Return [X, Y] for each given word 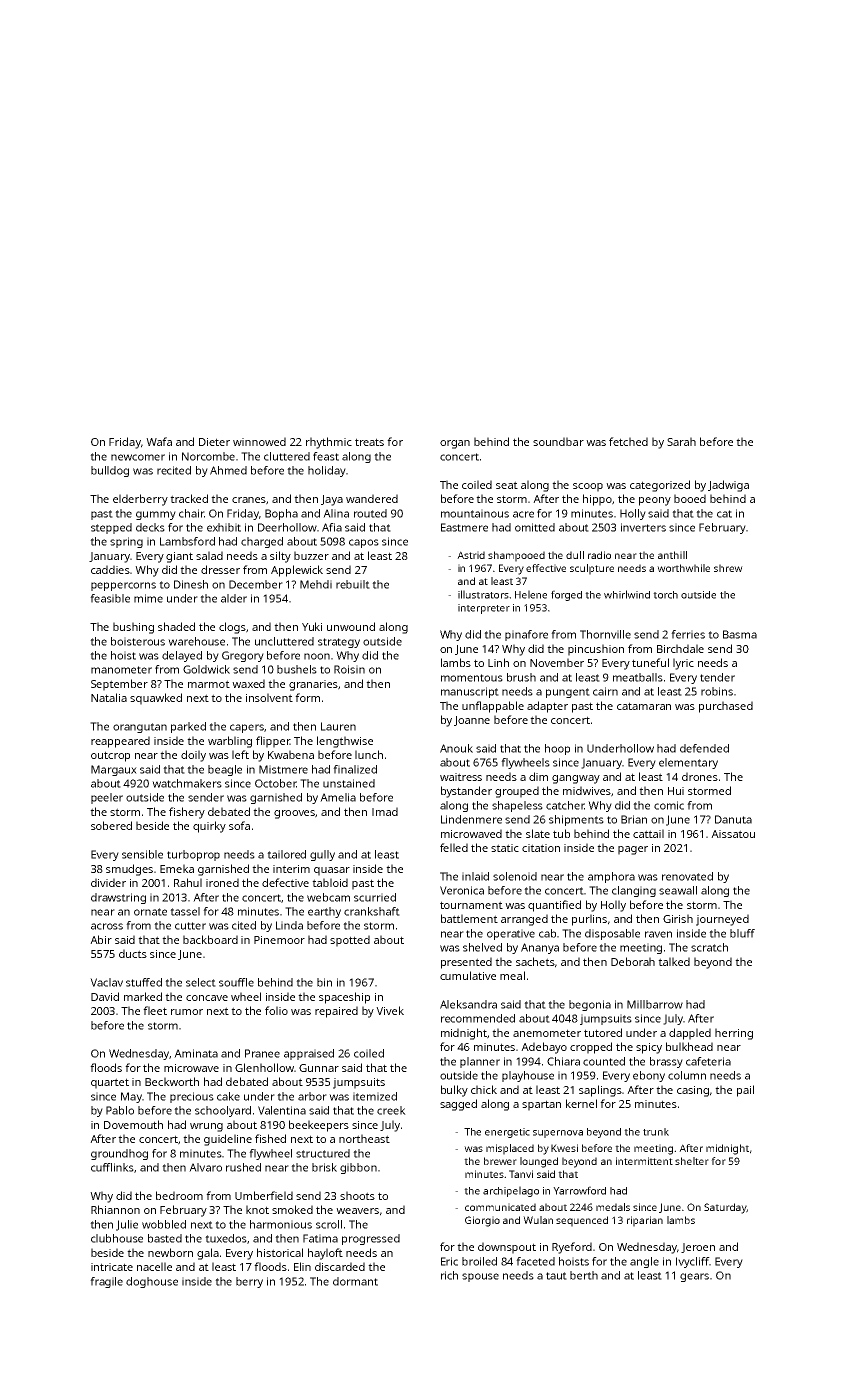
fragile [106, 1282]
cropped [591, 1048]
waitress [461, 777]
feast [326, 456]
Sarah [681, 441]
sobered [111, 825]
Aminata [196, 1053]
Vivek [390, 1010]
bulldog [110, 471]
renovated [687, 876]
